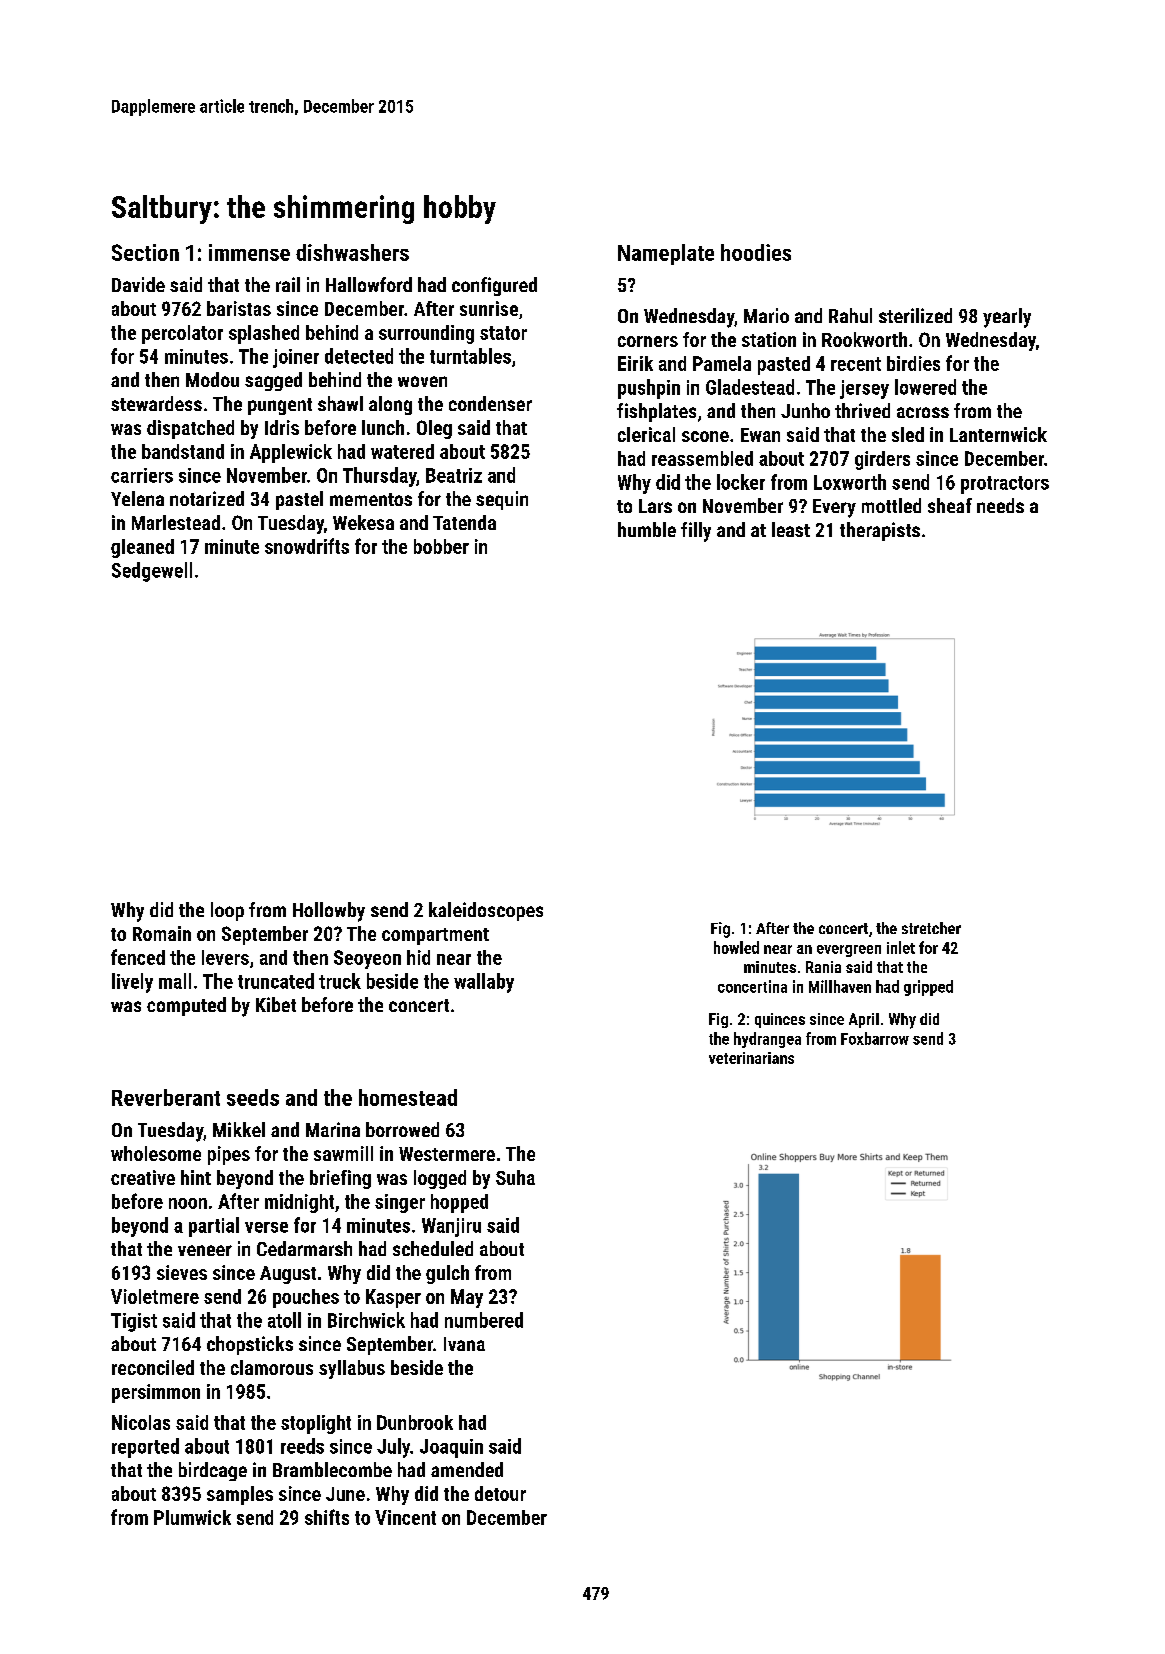 The height and width of the screenshot is (1654, 1165). I want to click on clerical, so click(646, 434).
